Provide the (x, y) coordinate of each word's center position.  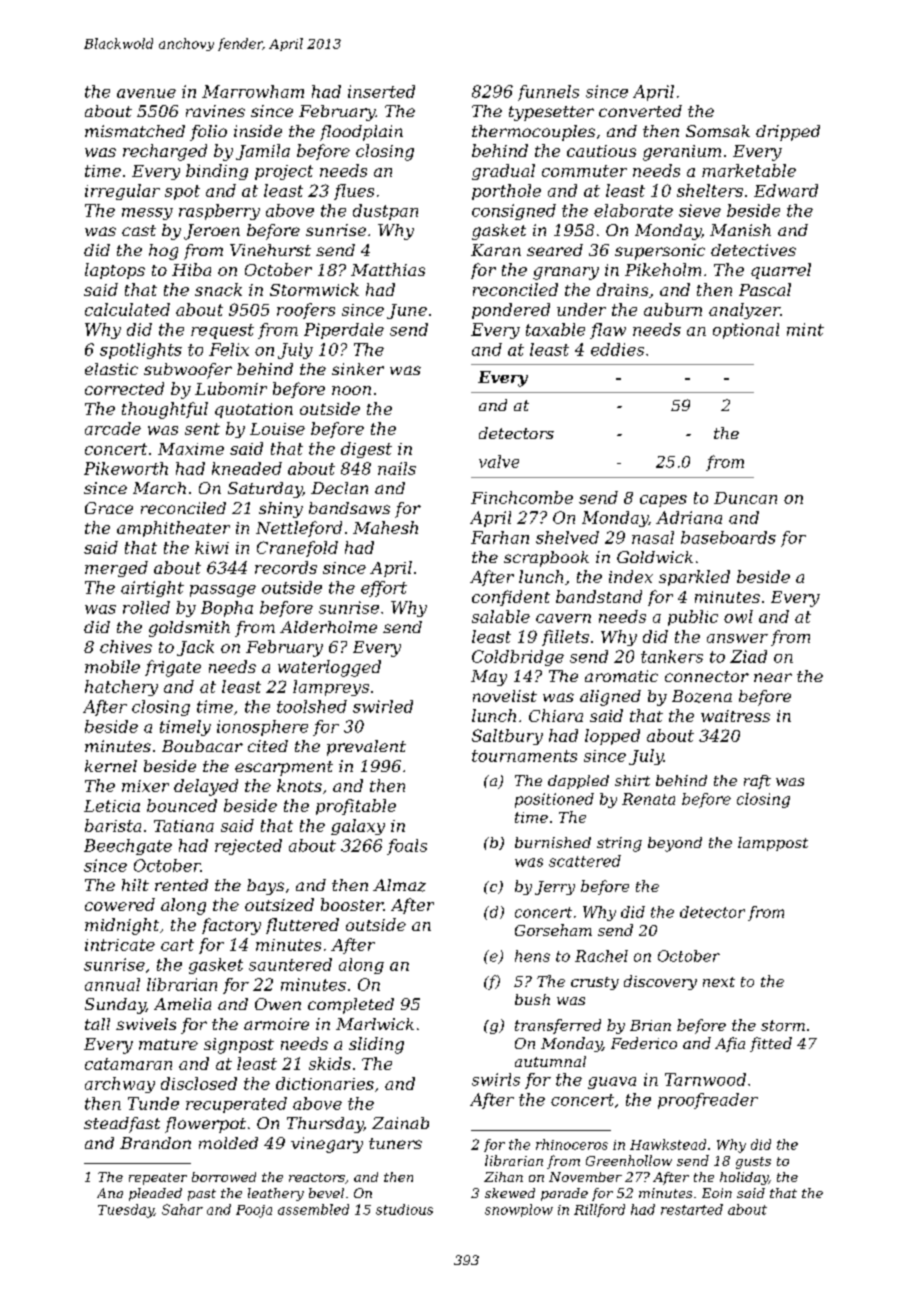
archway (120, 1085)
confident (511, 598)
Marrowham (253, 91)
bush (532, 999)
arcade (113, 428)
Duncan (745, 498)
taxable (555, 329)
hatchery (121, 688)
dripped (788, 133)
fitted (771, 1044)
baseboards (728, 537)
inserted (381, 91)
